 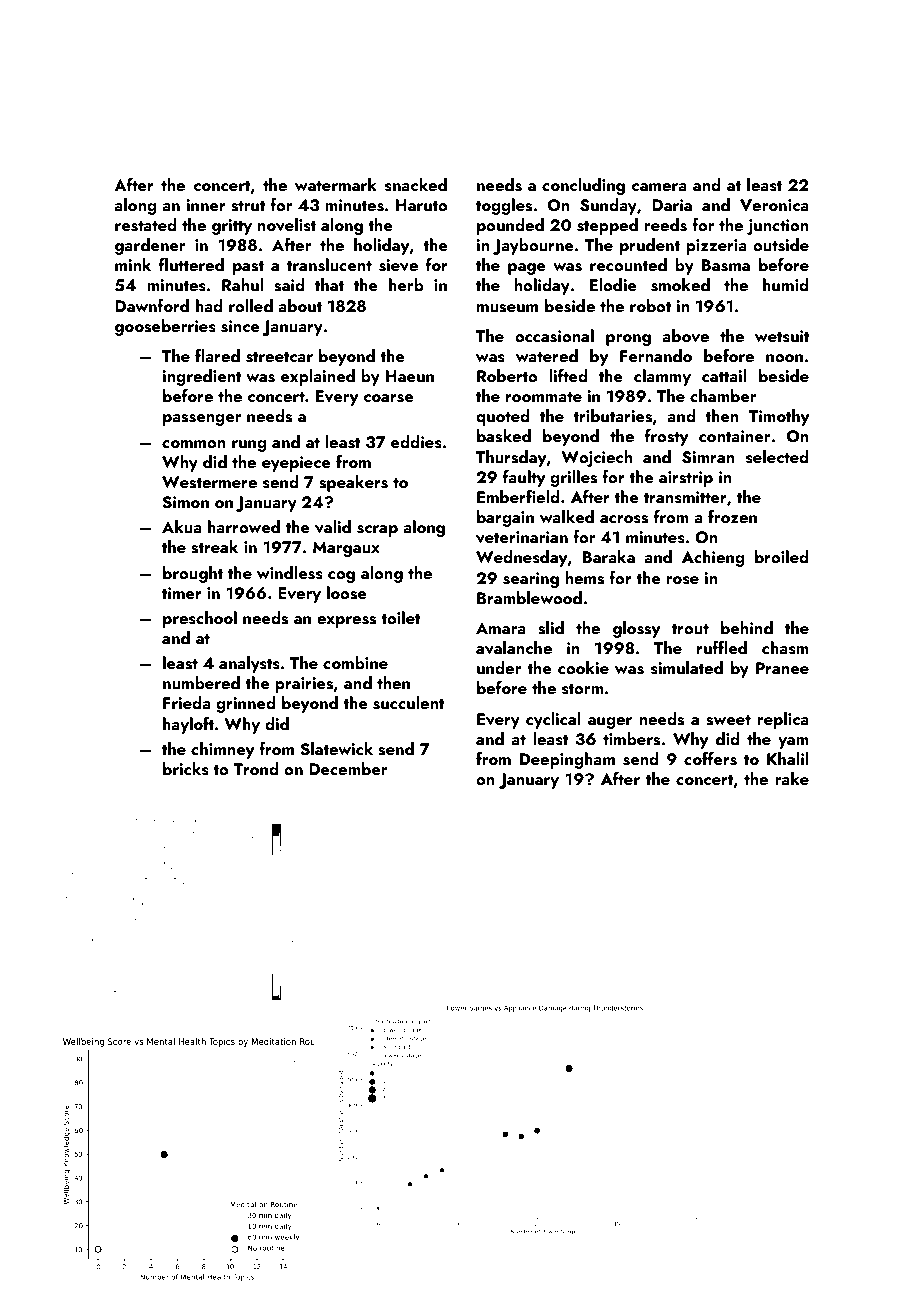 I want to click on camera, so click(x=659, y=187).
